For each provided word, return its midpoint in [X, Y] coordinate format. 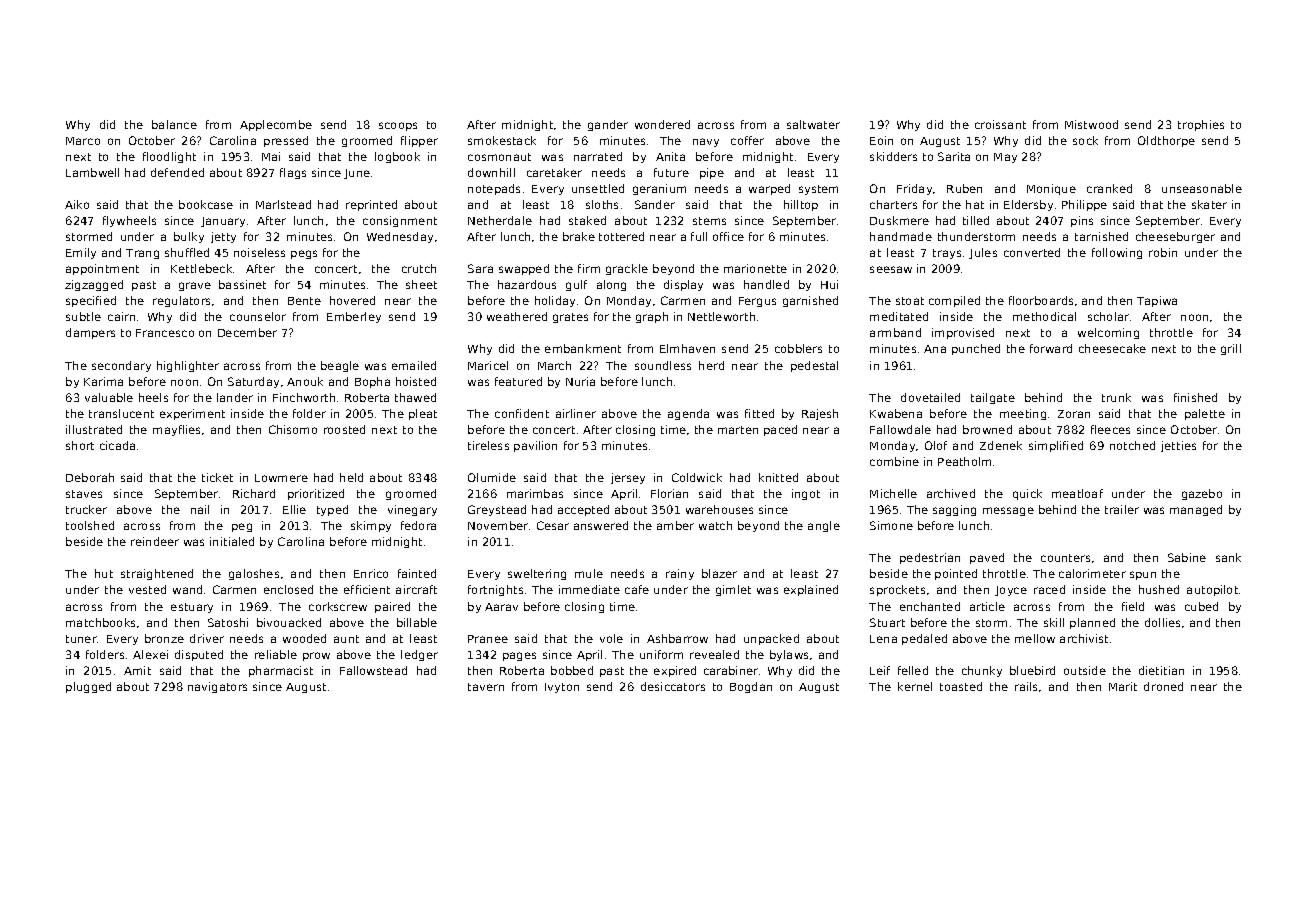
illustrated [94, 429]
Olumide [492, 477]
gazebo [1202, 494]
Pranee [488, 639]
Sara [480, 268]
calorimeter [1092, 573]
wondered [662, 124]
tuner [82, 639]
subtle [83, 316]
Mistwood [1091, 124]
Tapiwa [1157, 301]
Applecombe [276, 125]
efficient [367, 589]
